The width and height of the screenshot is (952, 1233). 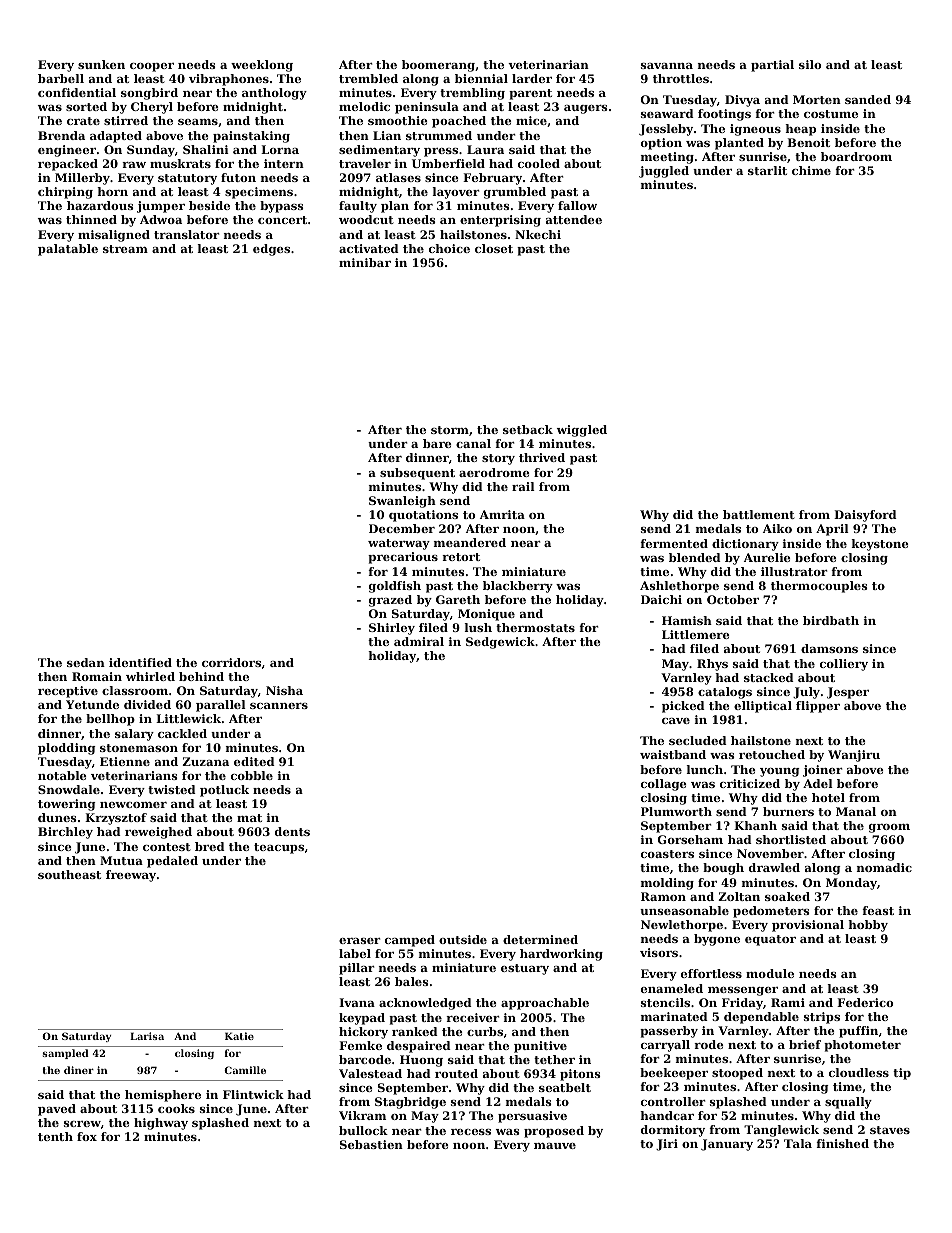 What do you see at coordinates (438, 66) in the screenshot?
I see `boomerang` at bounding box center [438, 66].
